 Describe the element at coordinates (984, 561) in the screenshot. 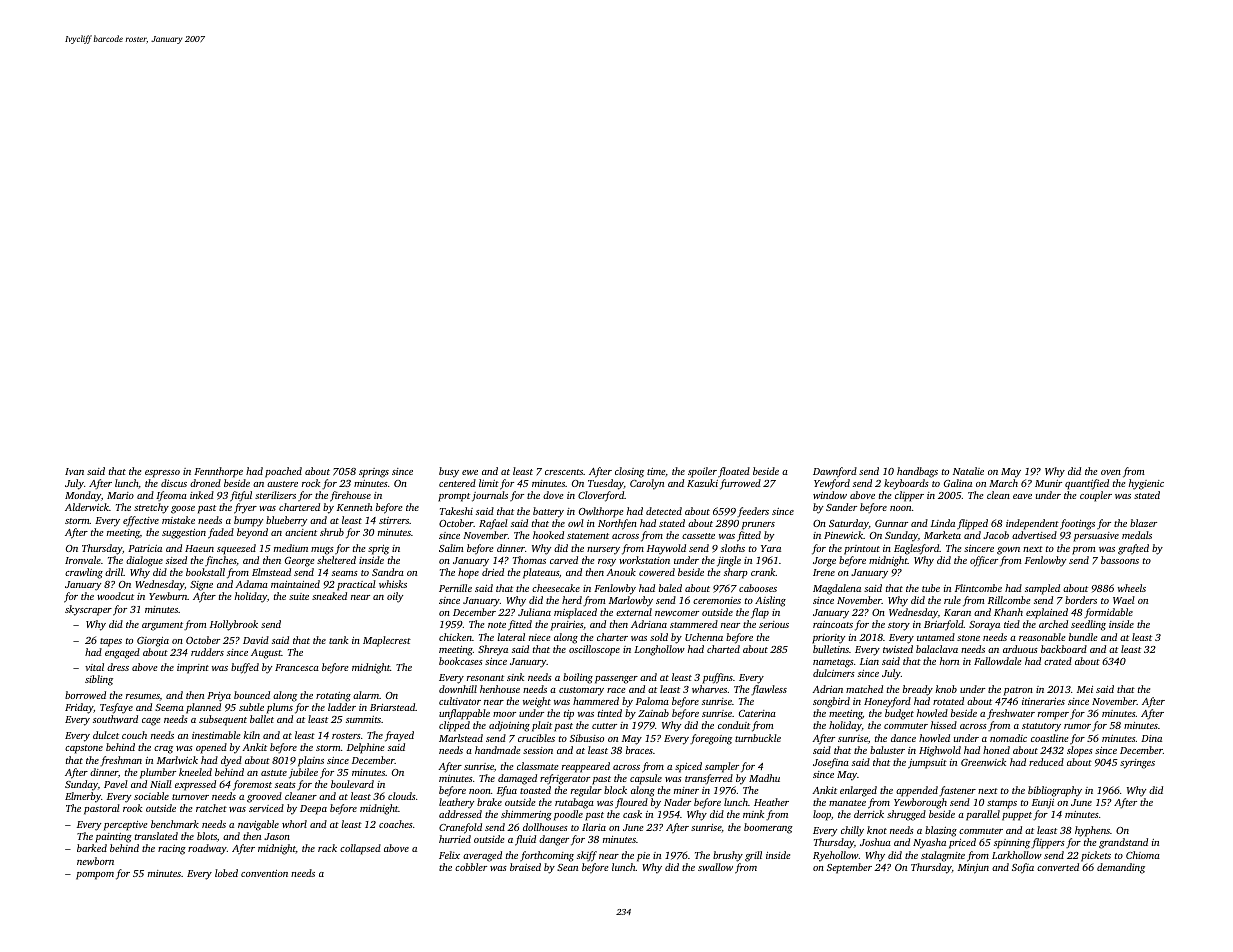

I see `officer` at that location.
